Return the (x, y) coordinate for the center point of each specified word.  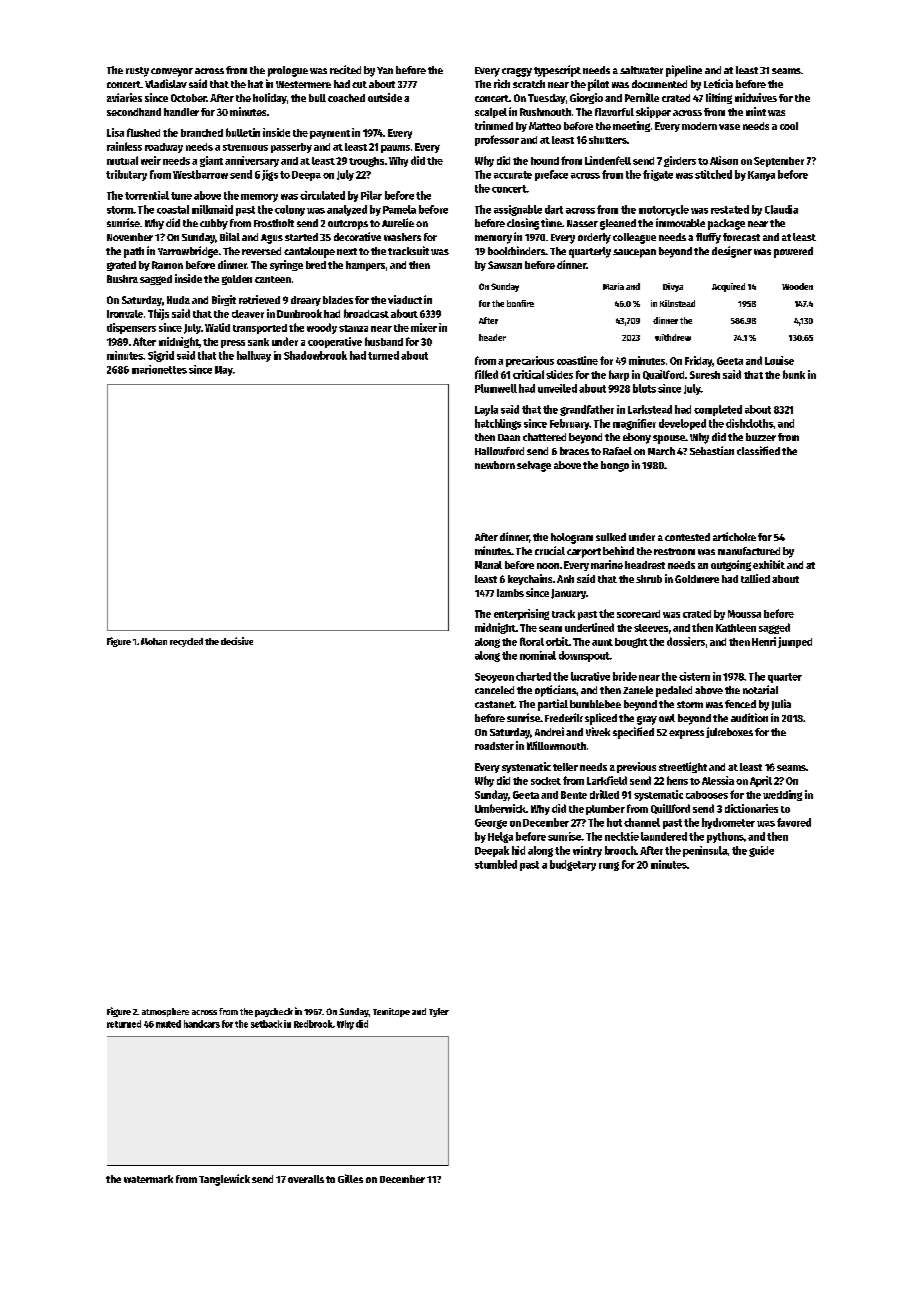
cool (789, 126)
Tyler (439, 1012)
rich (502, 83)
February (570, 424)
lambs (510, 593)
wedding (782, 795)
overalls (306, 1179)
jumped (795, 642)
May (224, 371)
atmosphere (165, 1012)
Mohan (154, 641)
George (491, 824)
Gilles (350, 1178)
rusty (137, 72)
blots (644, 388)
